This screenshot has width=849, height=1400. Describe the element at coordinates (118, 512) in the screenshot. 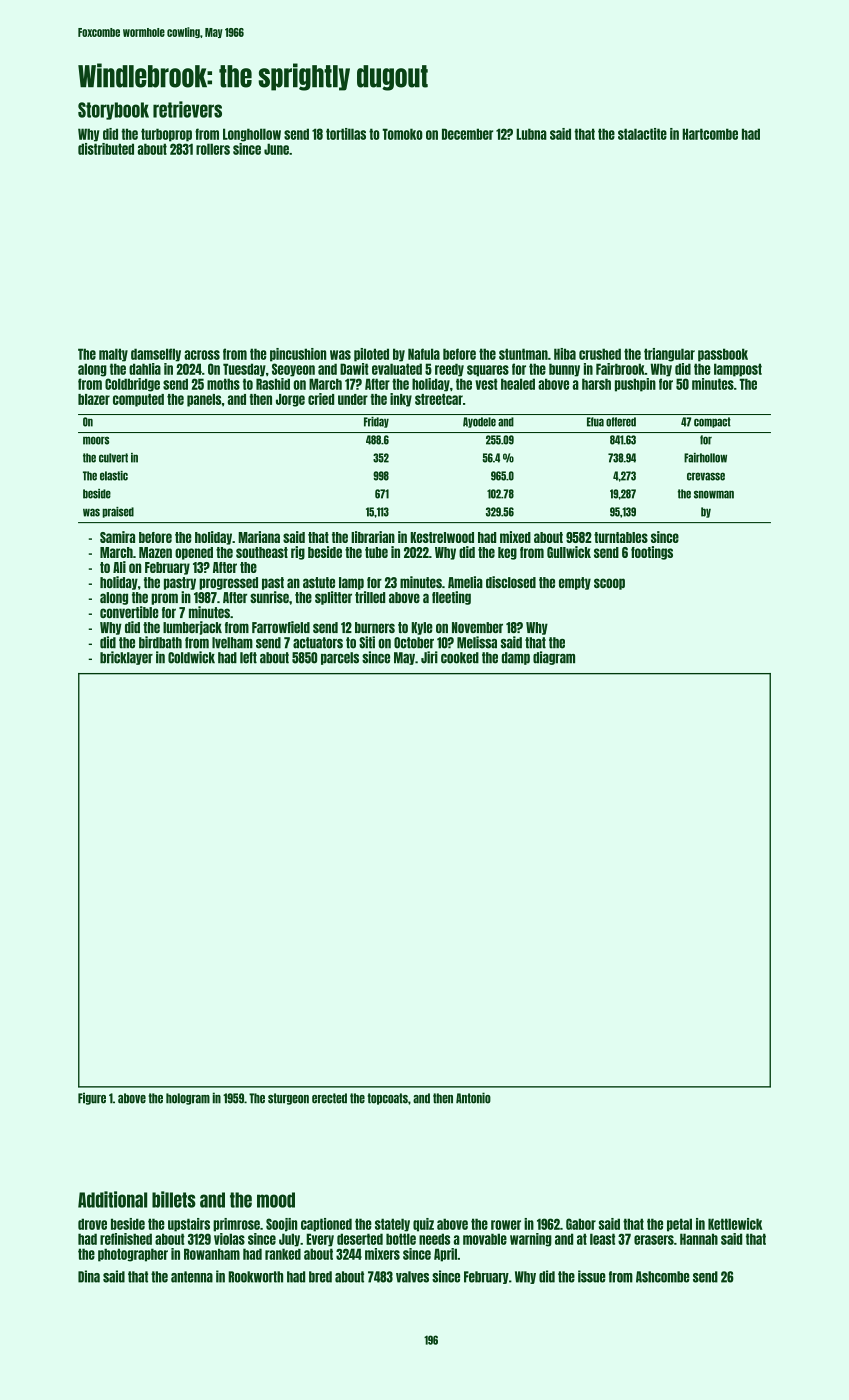

I see `praised` at that location.
